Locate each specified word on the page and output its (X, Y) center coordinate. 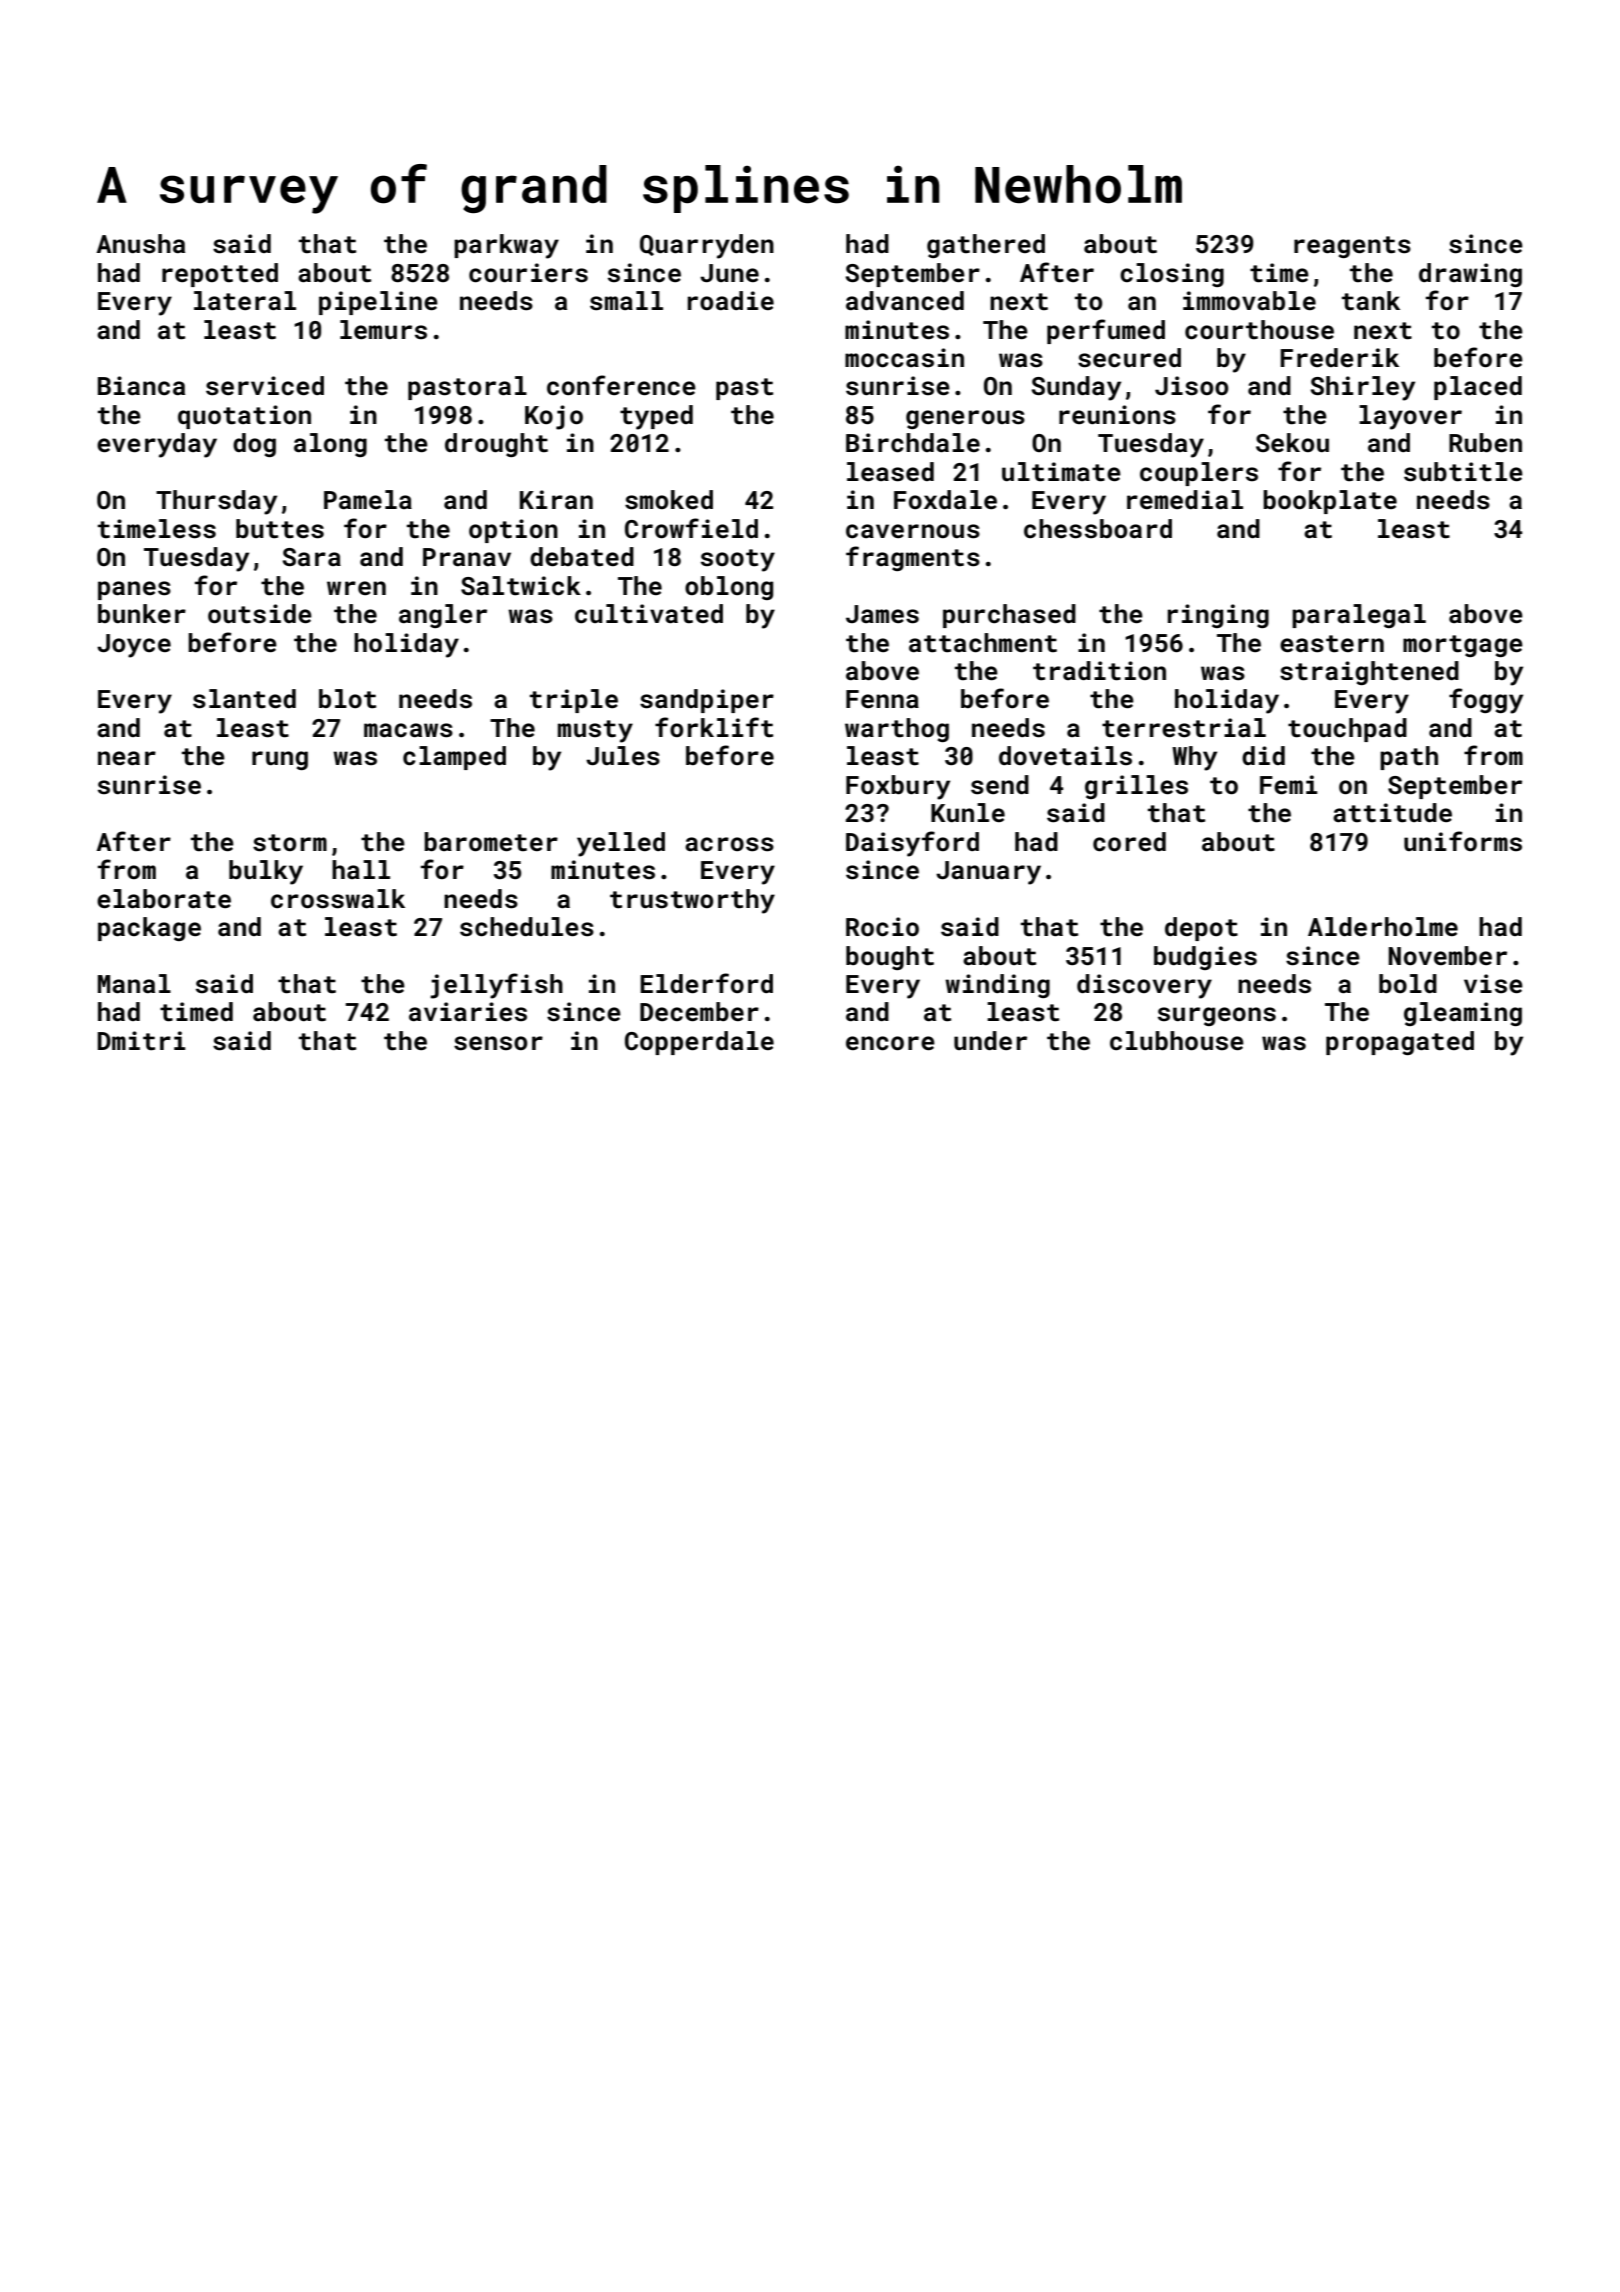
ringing (1218, 616)
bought (890, 958)
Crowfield (691, 528)
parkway (506, 246)
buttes (280, 529)
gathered (986, 246)
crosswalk (338, 899)
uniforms (1463, 841)
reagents (1352, 247)
